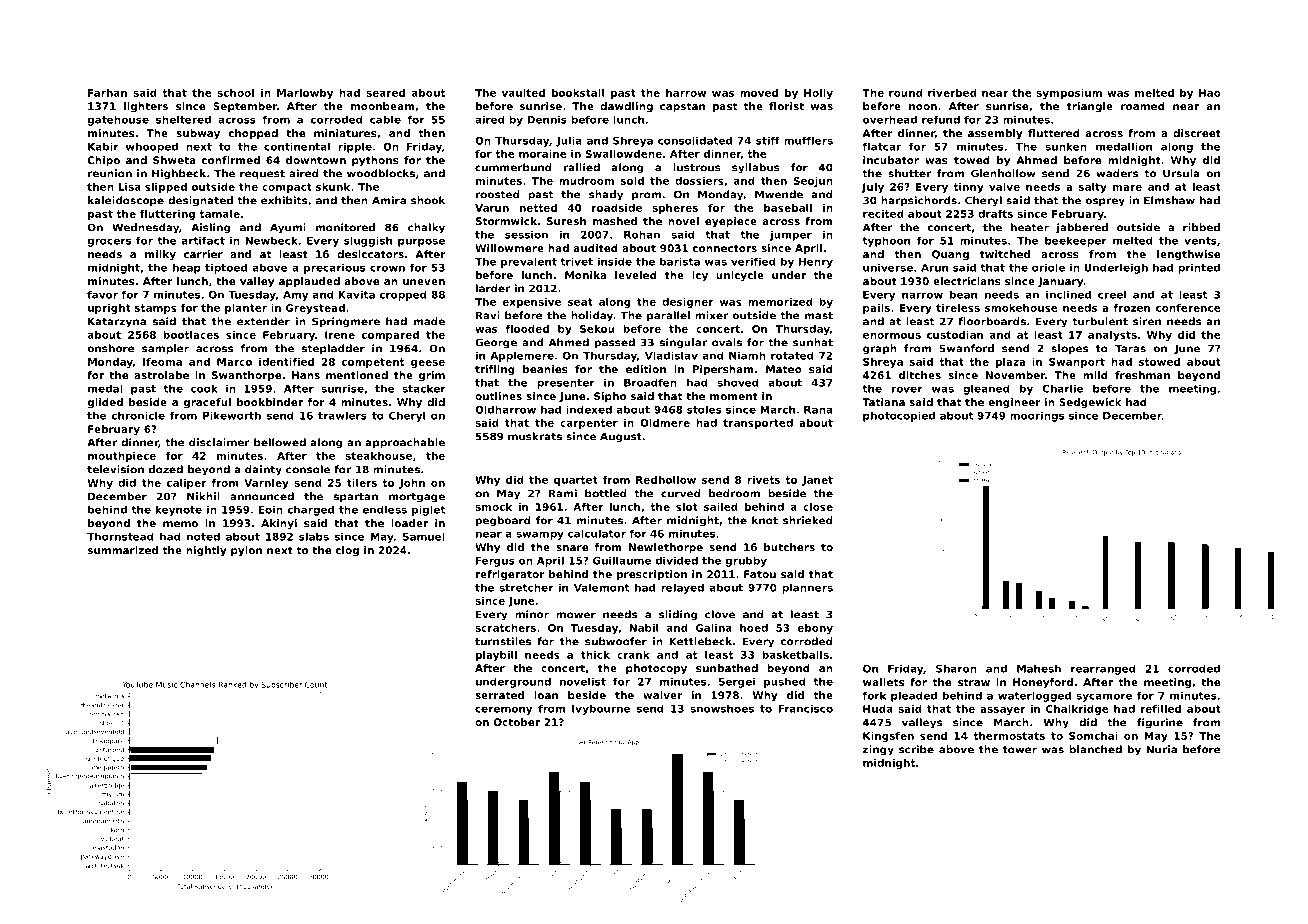  What do you see at coordinates (576, 481) in the screenshot?
I see `quartet` at bounding box center [576, 481].
